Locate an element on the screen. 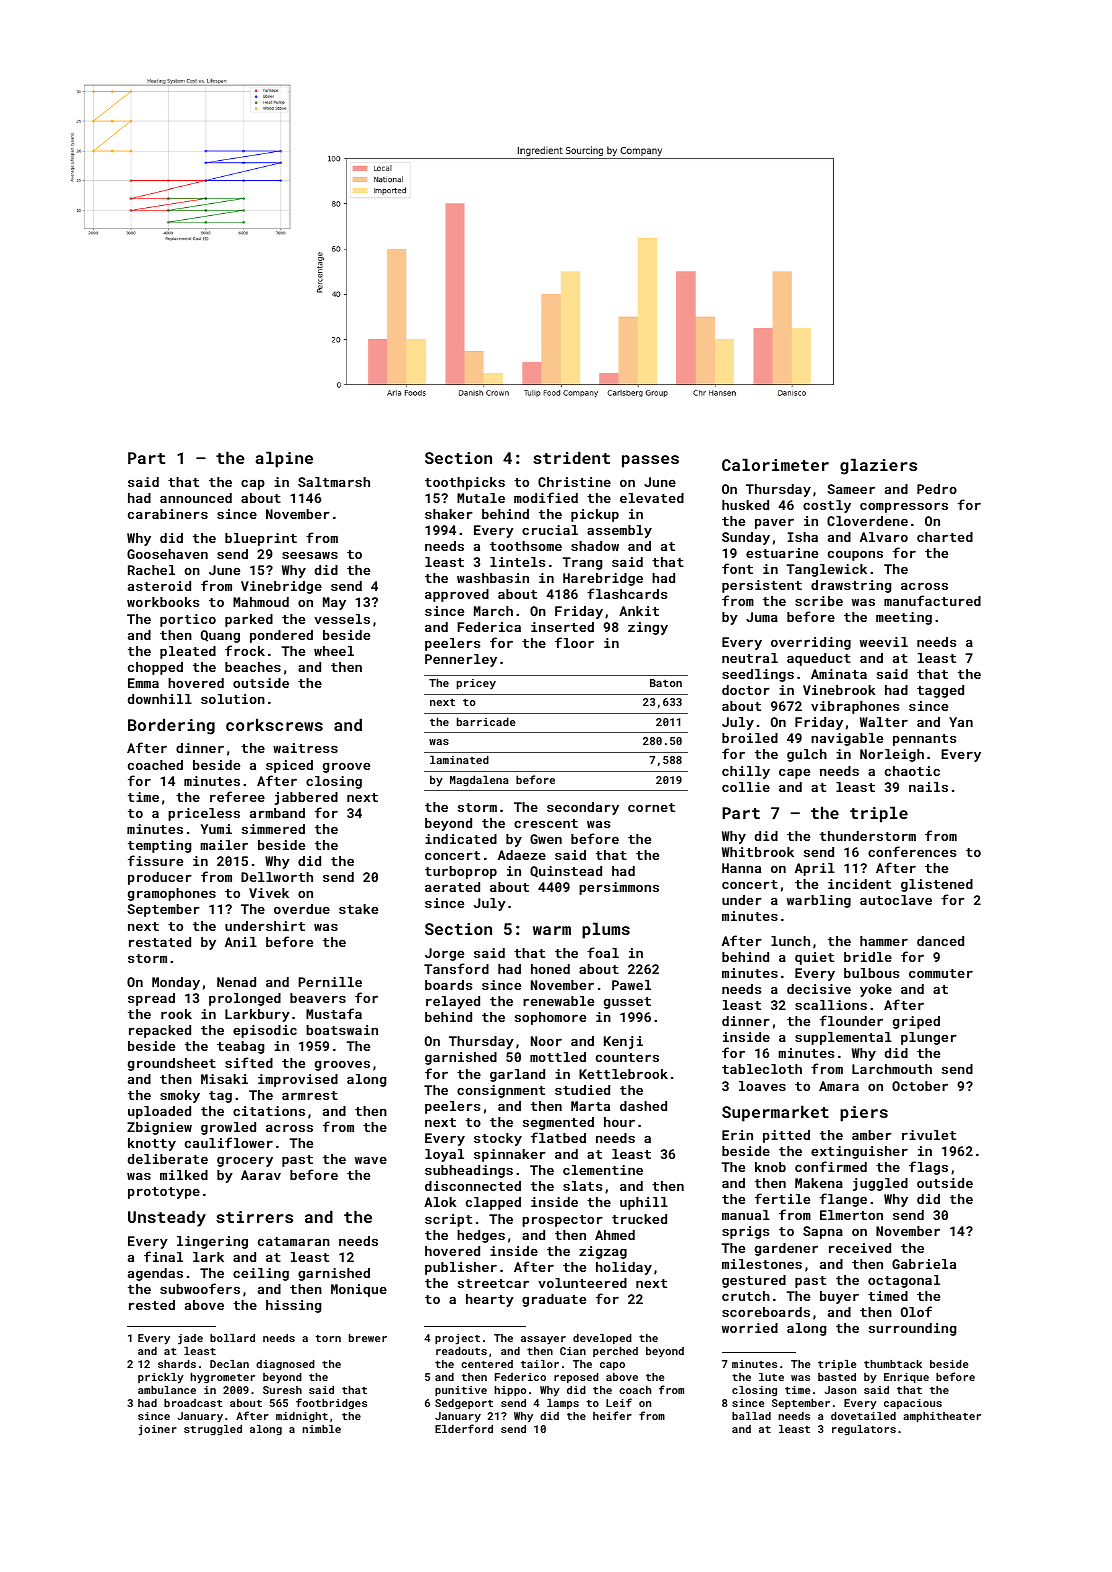  foal is located at coordinates (603, 952).
